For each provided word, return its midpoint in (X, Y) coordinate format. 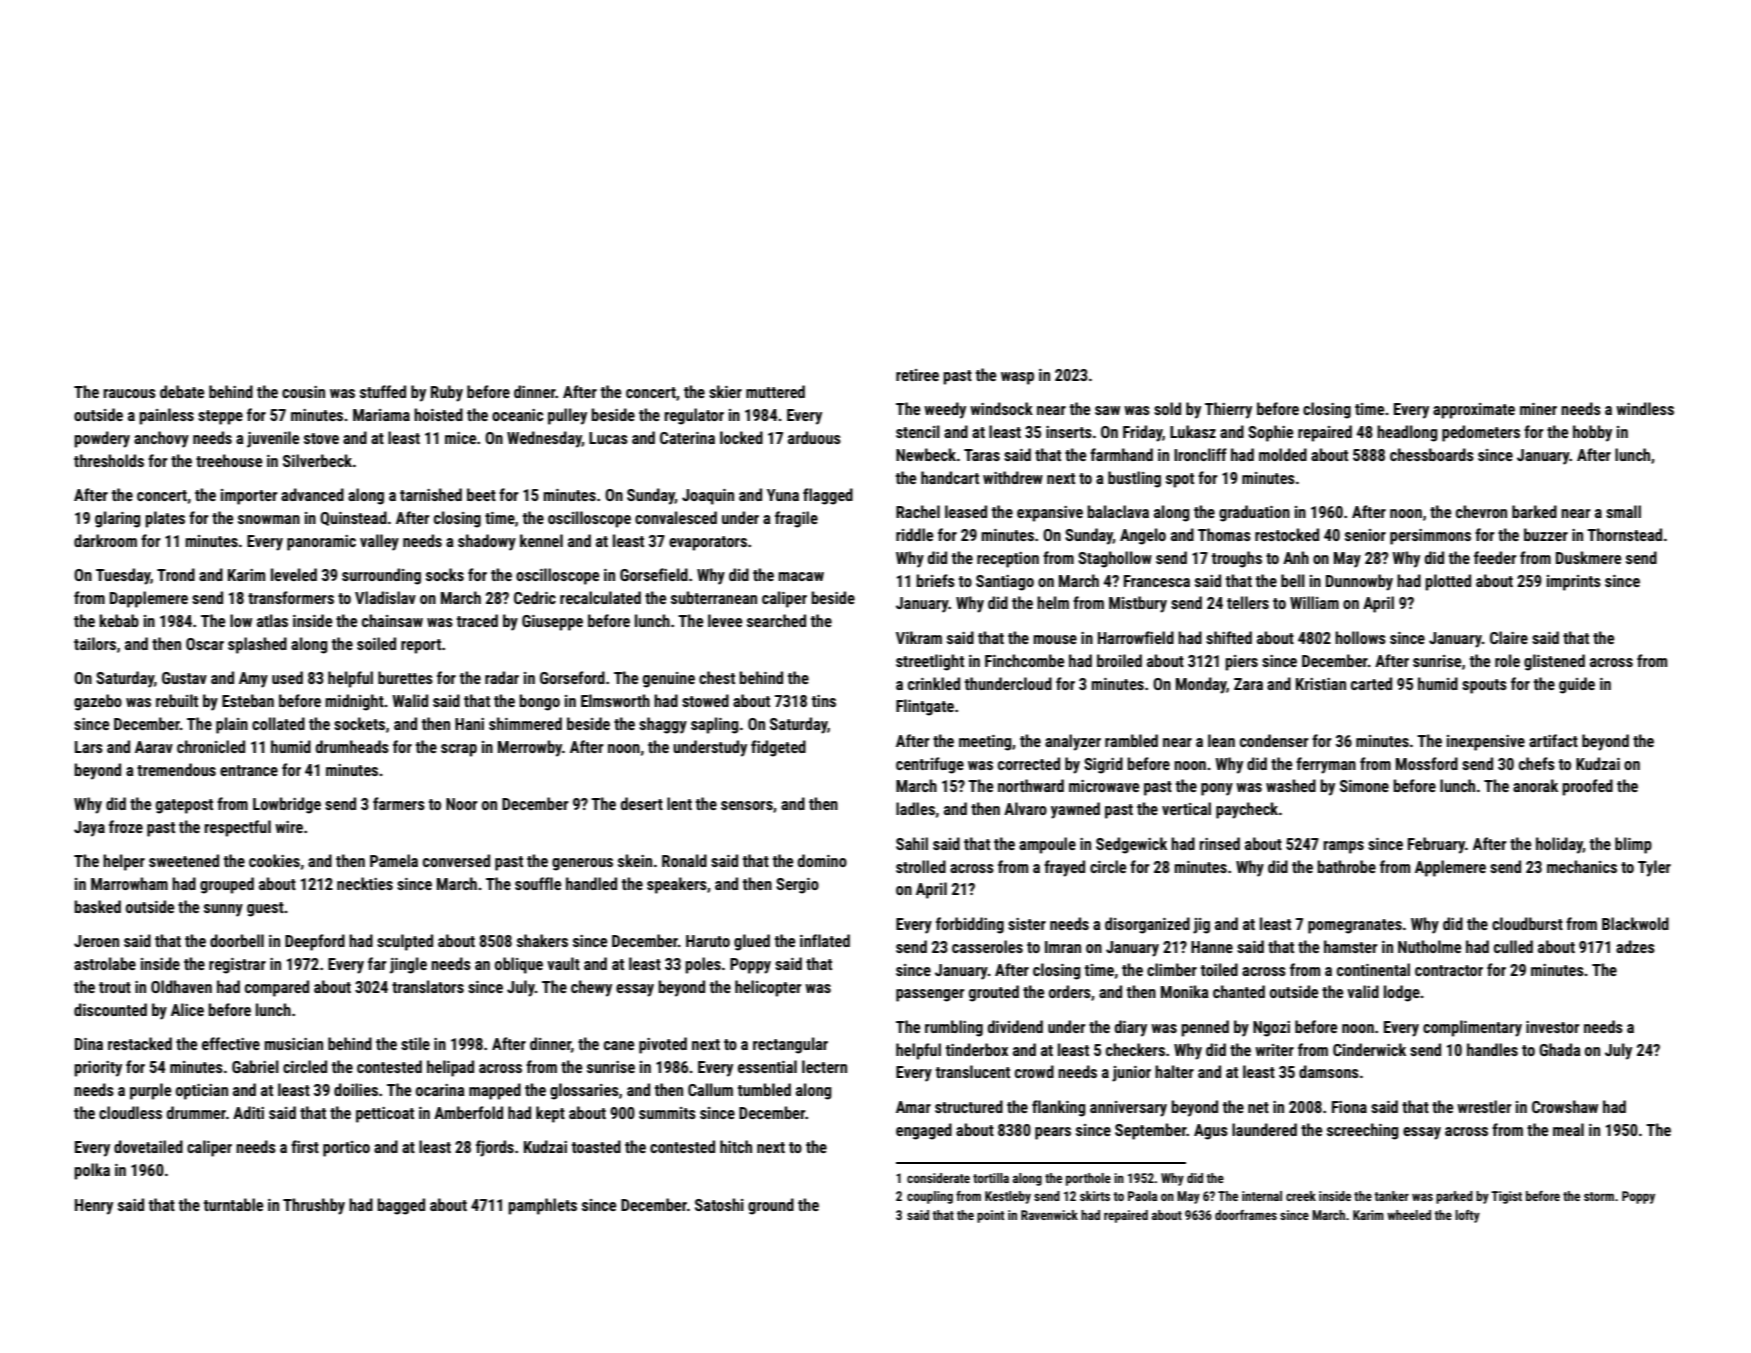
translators (428, 986)
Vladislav (385, 597)
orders (1070, 991)
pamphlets (542, 1206)
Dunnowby (1359, 582)
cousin (303, 392)
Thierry (1228, 410)
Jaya (89, 829)
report (421, 646)
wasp (1017, 378)
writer (1274, 1050)
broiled (1119, 660)
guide (1577, 685)
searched (776, 620)
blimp (1633, 845)
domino (822, 860)
